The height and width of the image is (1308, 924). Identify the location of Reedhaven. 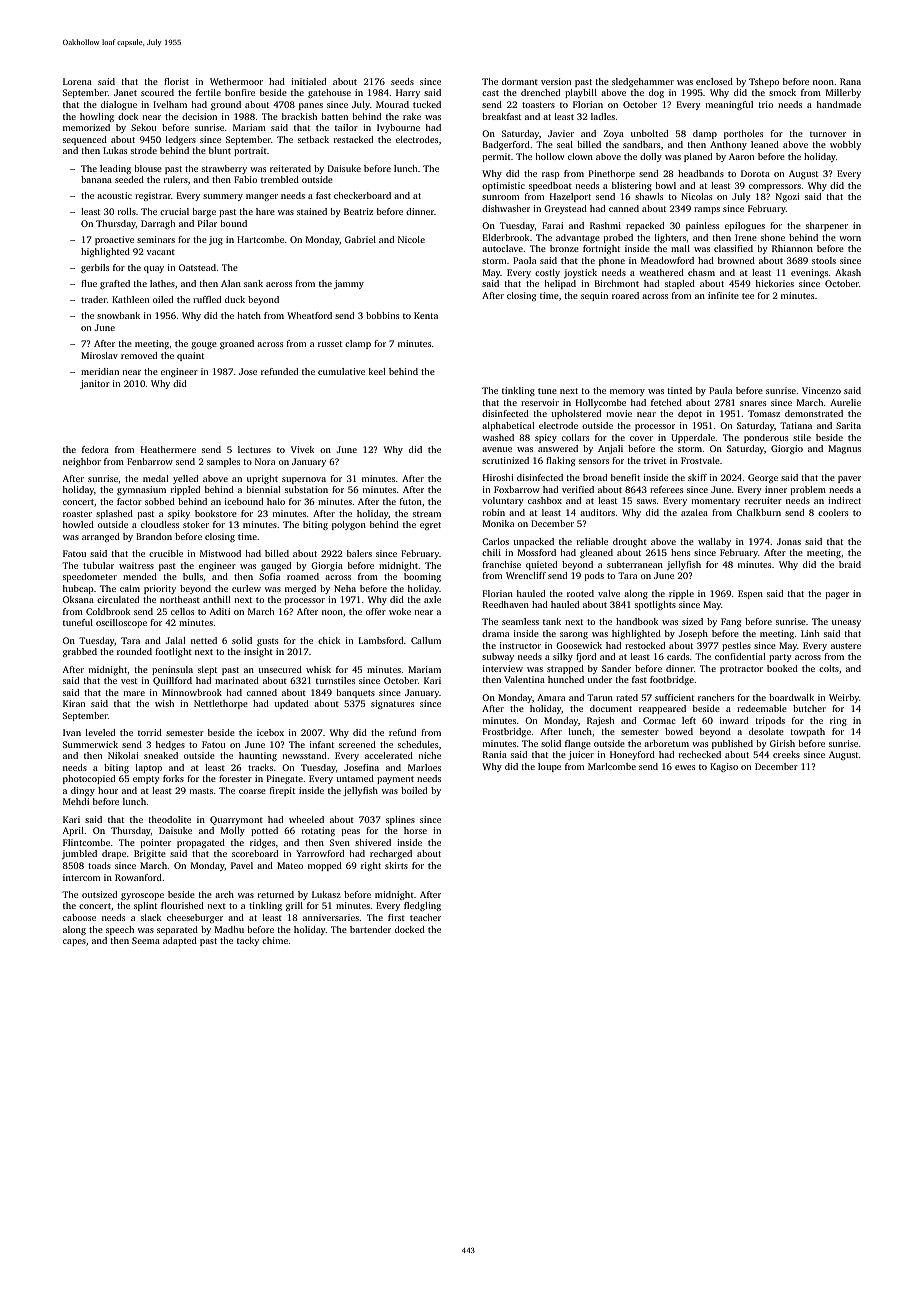
(506, 604).
